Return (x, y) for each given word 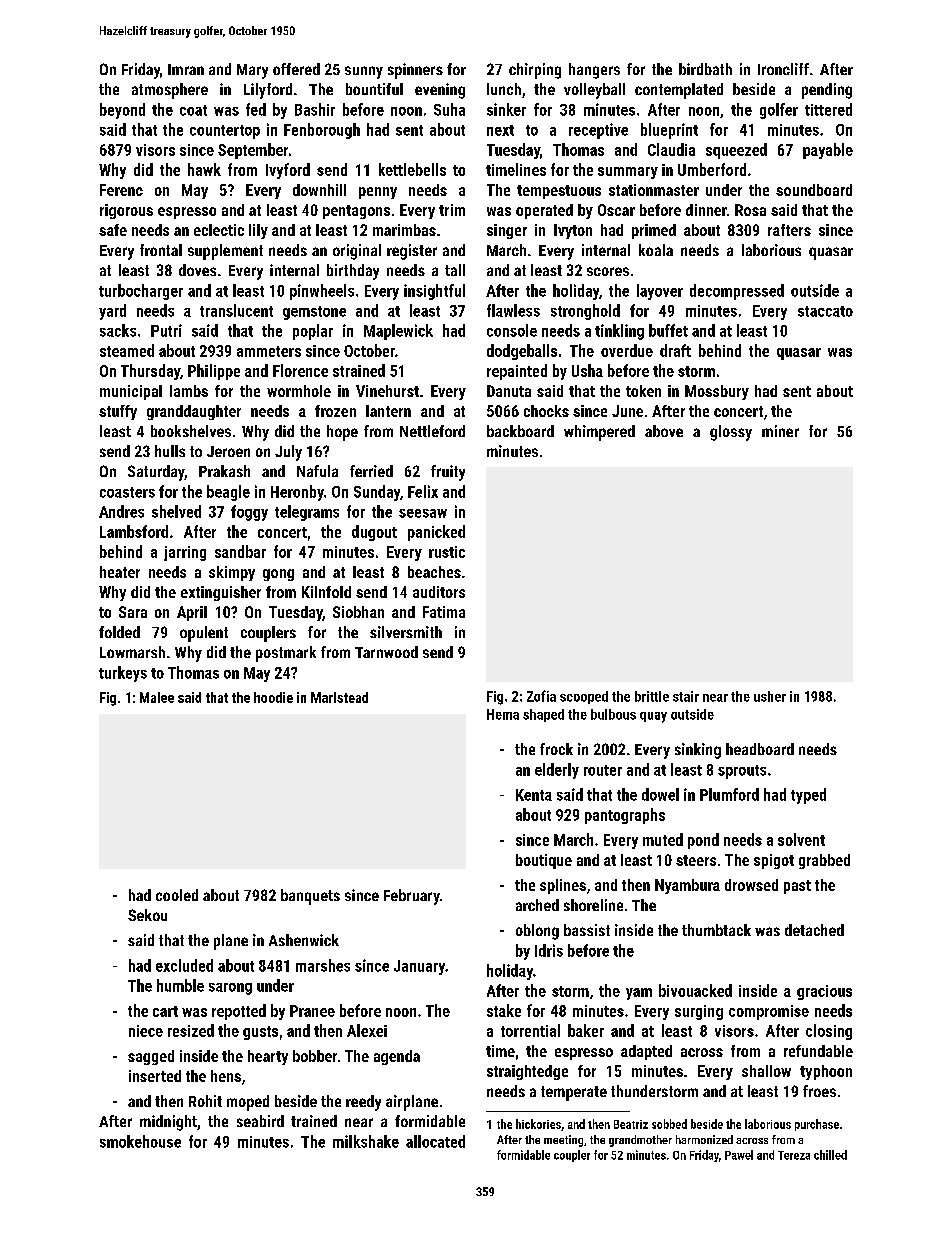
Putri (166, 330)
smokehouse (140, 1141)
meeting (563, 1141)
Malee (157, 697)
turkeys (123, 674)
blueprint (669, 131)
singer (507, 231)
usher (770, 696)
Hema (503, 714)
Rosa (750, 210)
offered (296, 69)
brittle (652, 696)
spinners (415, 71)
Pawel (739, 1155)
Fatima (444, 612)
